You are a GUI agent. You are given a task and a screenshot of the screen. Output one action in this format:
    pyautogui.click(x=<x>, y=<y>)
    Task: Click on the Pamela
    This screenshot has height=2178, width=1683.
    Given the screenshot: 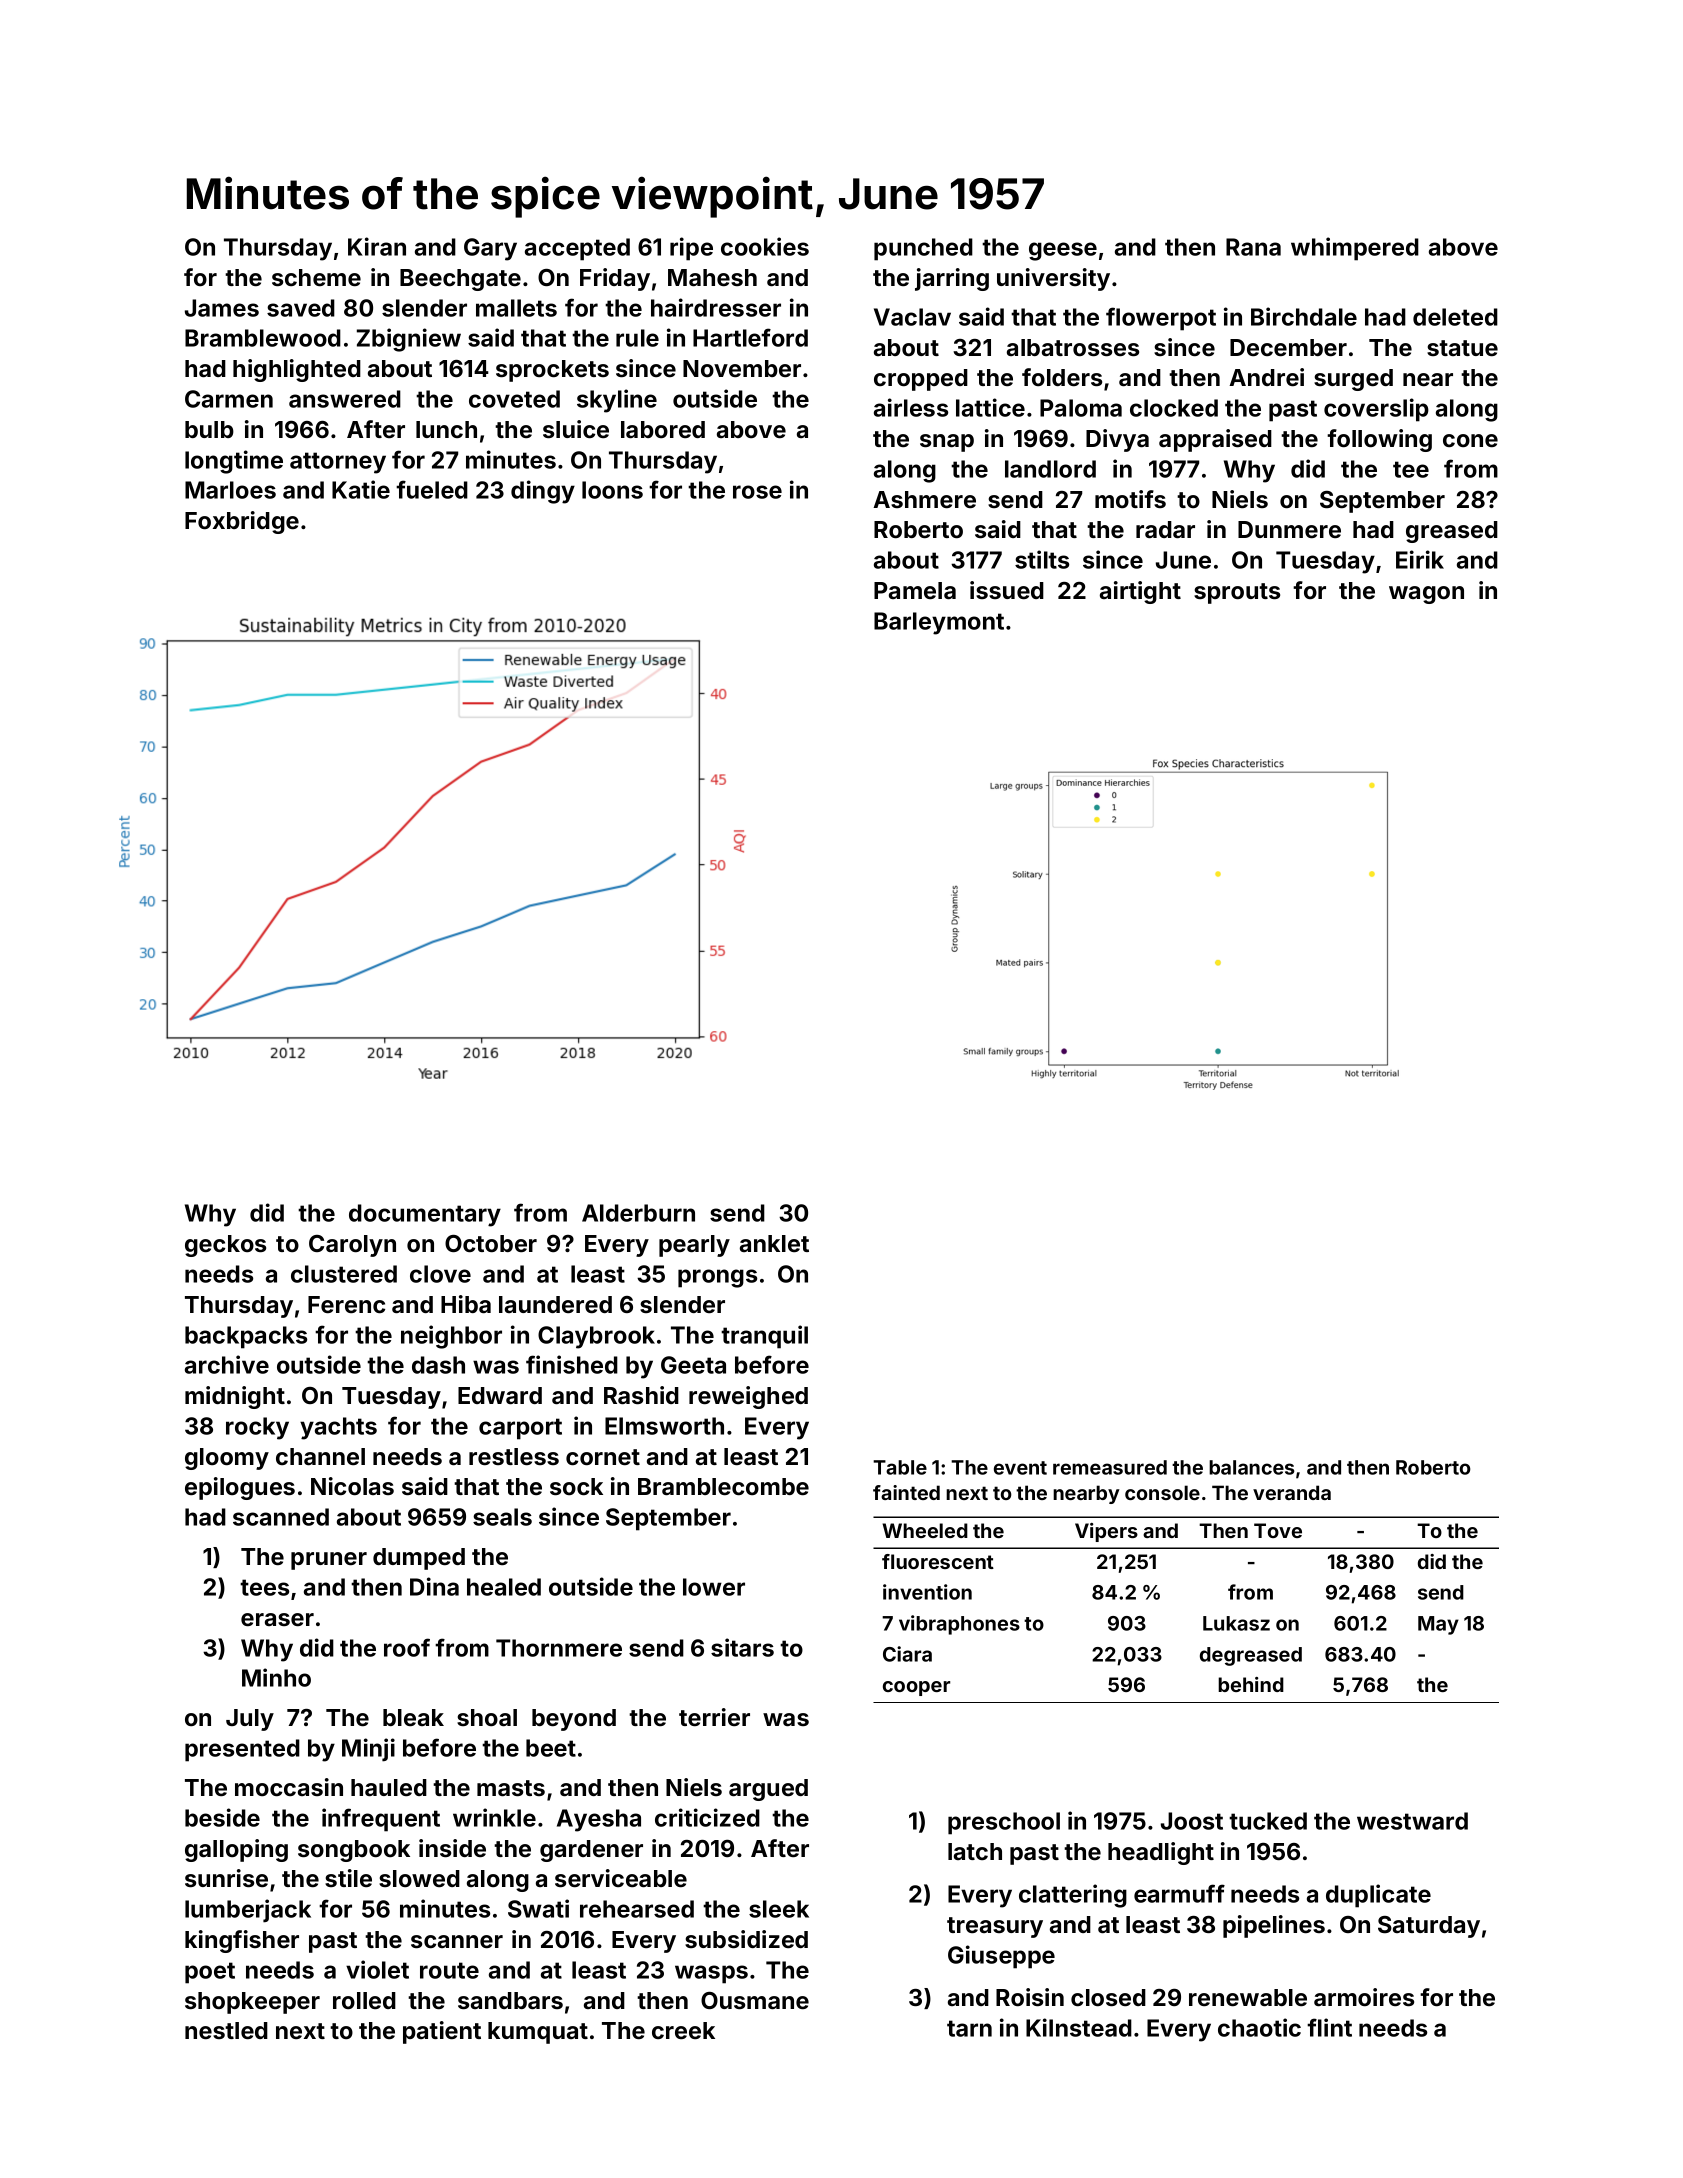 What is the action you would take?
    pyautogui.click(x=915, y=590)
